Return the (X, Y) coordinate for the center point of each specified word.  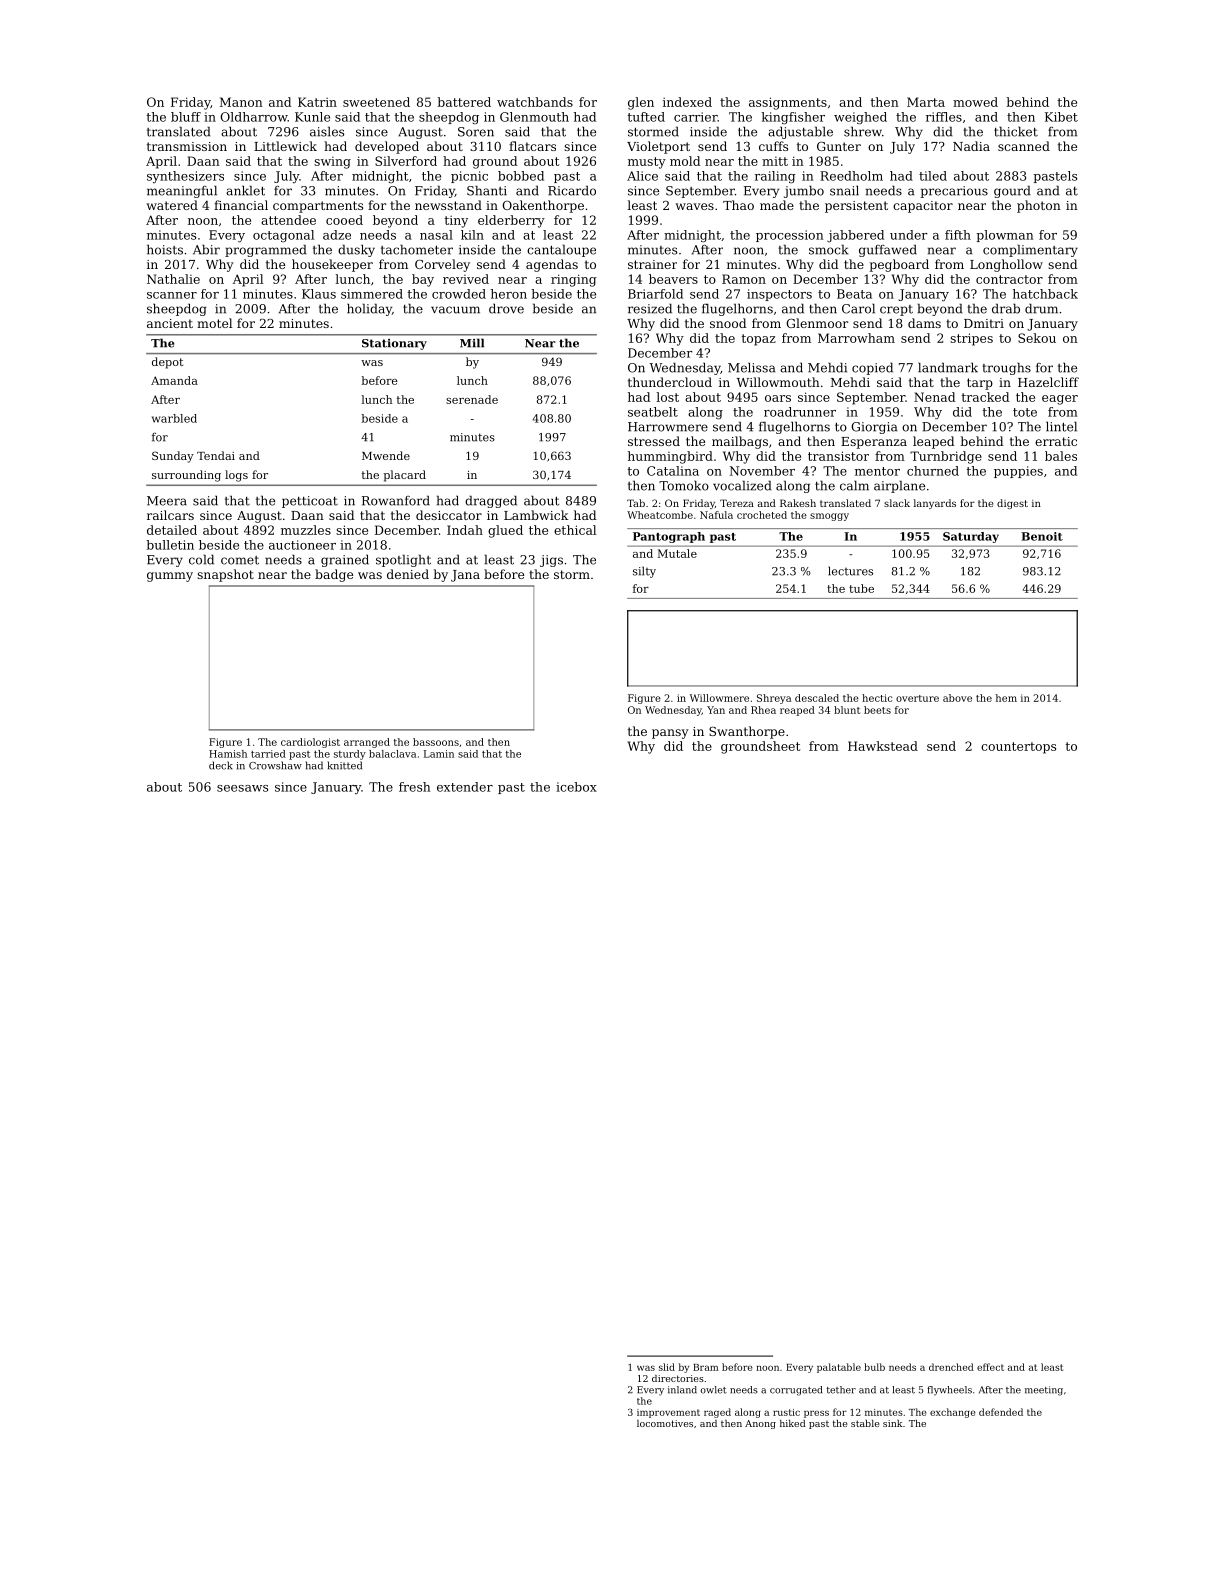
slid (667, 1367)
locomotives (665, 1423)
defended (1001, 1412)
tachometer (417, 249)
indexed (687, 102)
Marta (926, 102)
